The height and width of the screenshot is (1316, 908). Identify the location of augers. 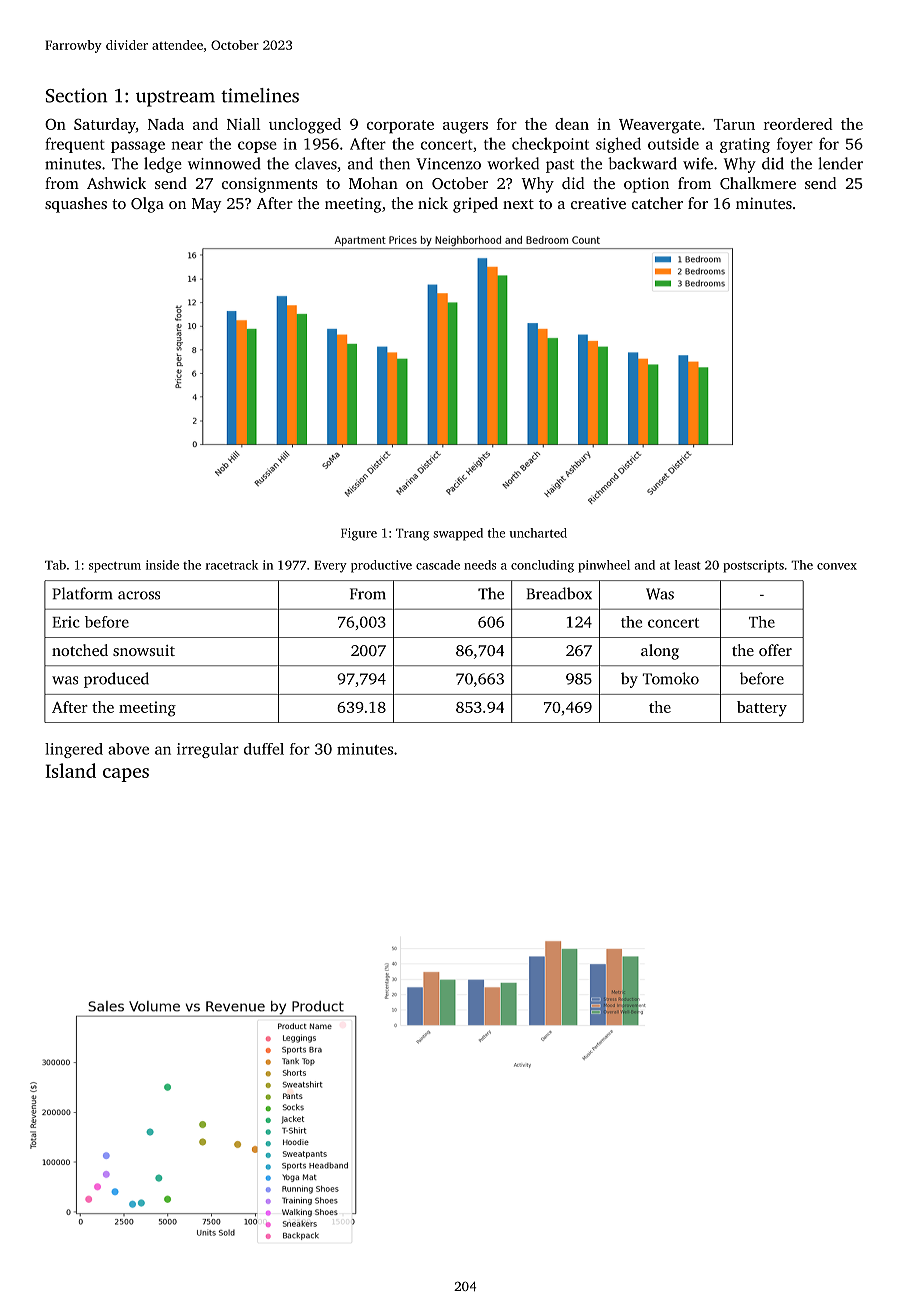
(465, 128).
